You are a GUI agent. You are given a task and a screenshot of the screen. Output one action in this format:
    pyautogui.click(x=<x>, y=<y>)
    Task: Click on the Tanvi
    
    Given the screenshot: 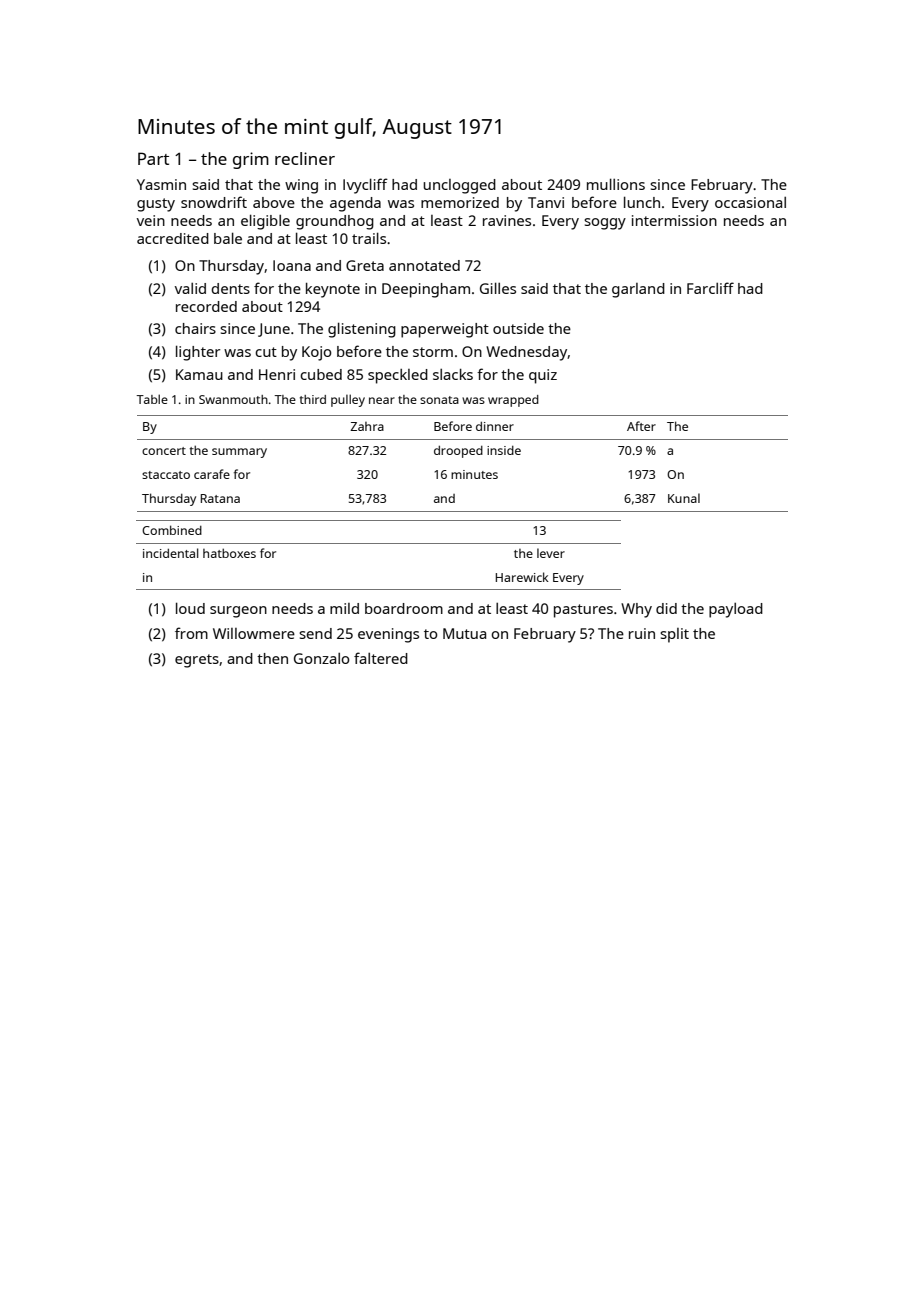 What is the action you would take?
    pyautogui.click(x=546, y=202)
